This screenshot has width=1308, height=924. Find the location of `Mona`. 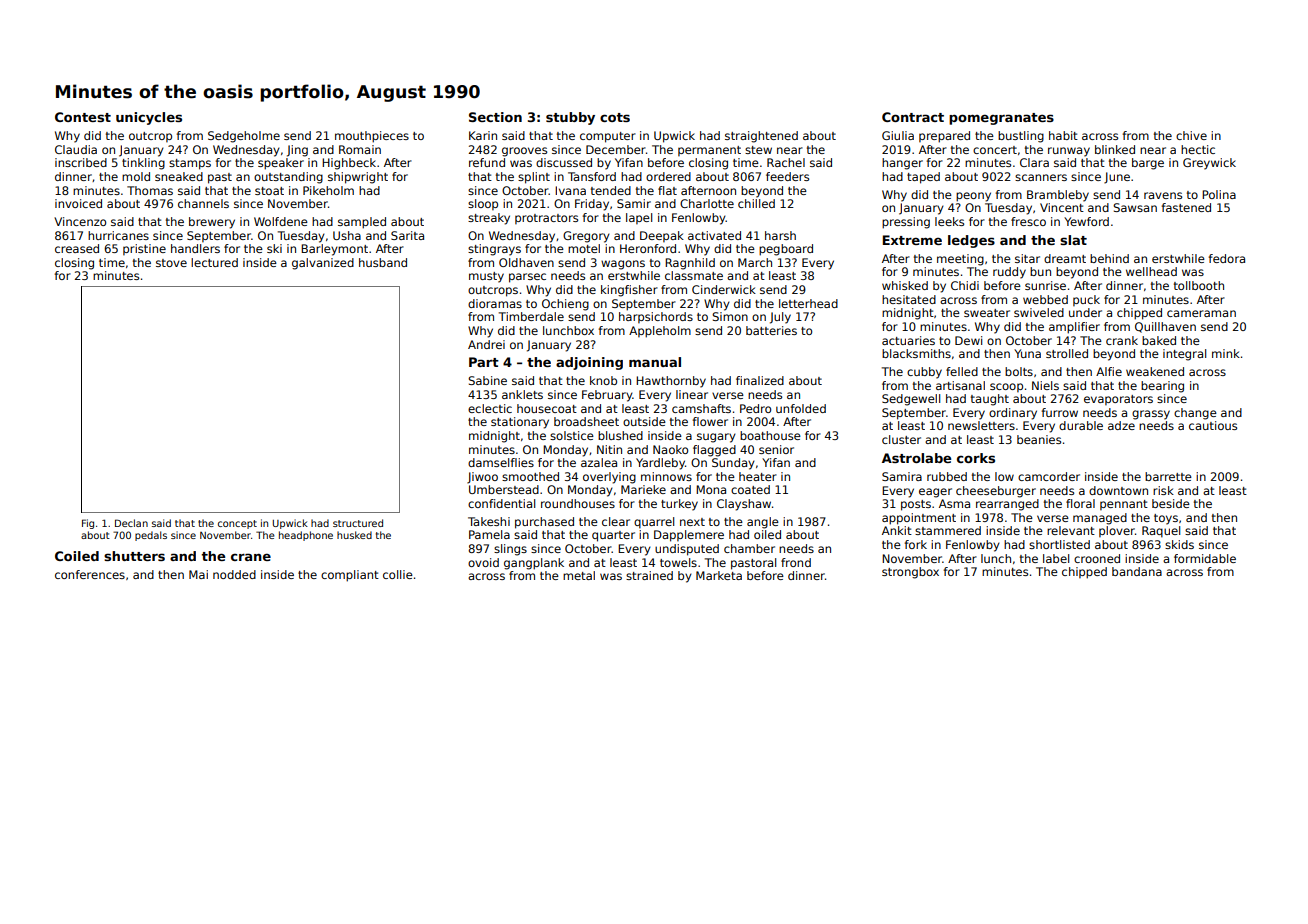

Mona is located at coordinates (711, 489).
